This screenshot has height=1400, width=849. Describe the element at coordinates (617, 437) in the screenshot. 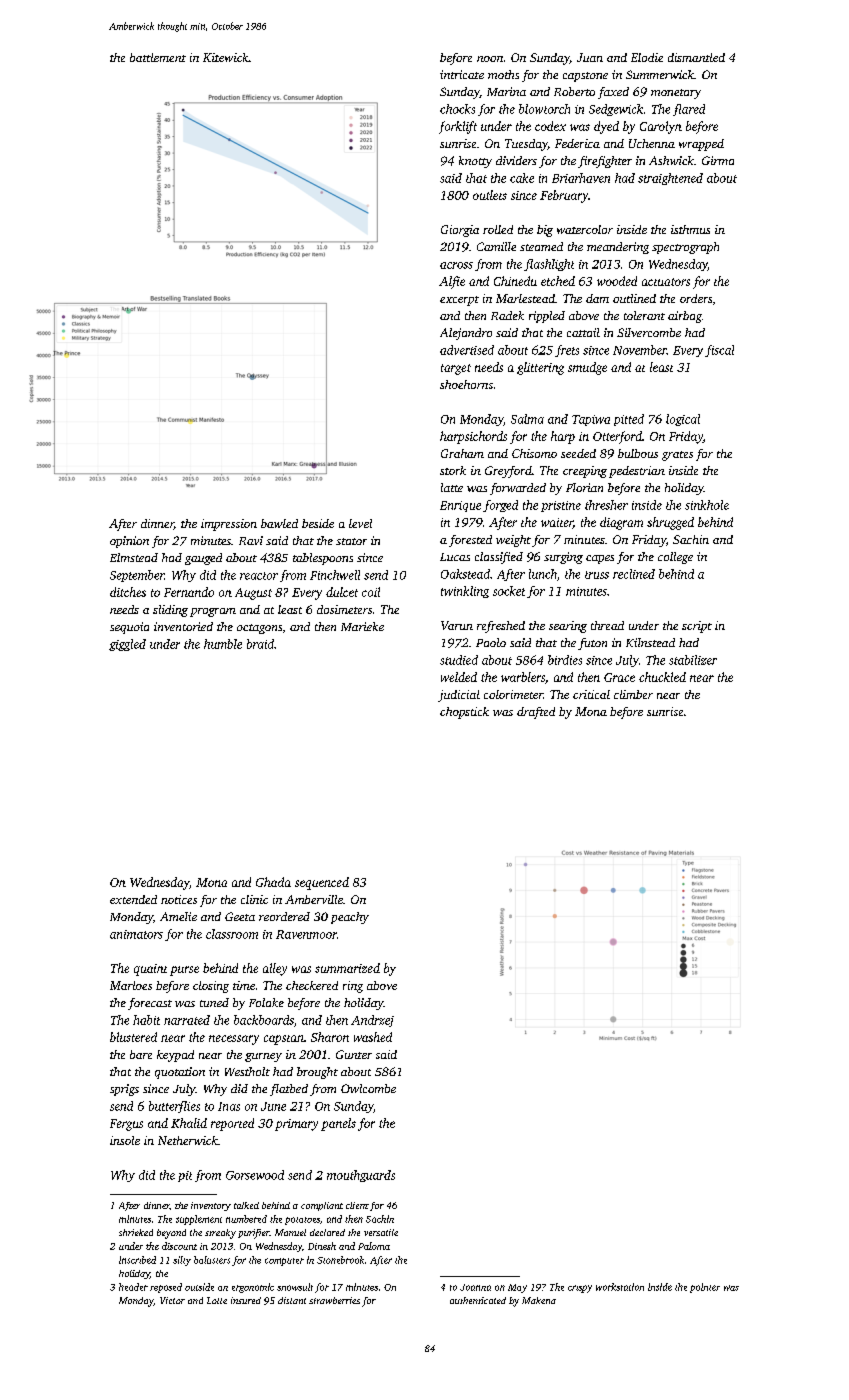

I see `Otterford` at that location.
